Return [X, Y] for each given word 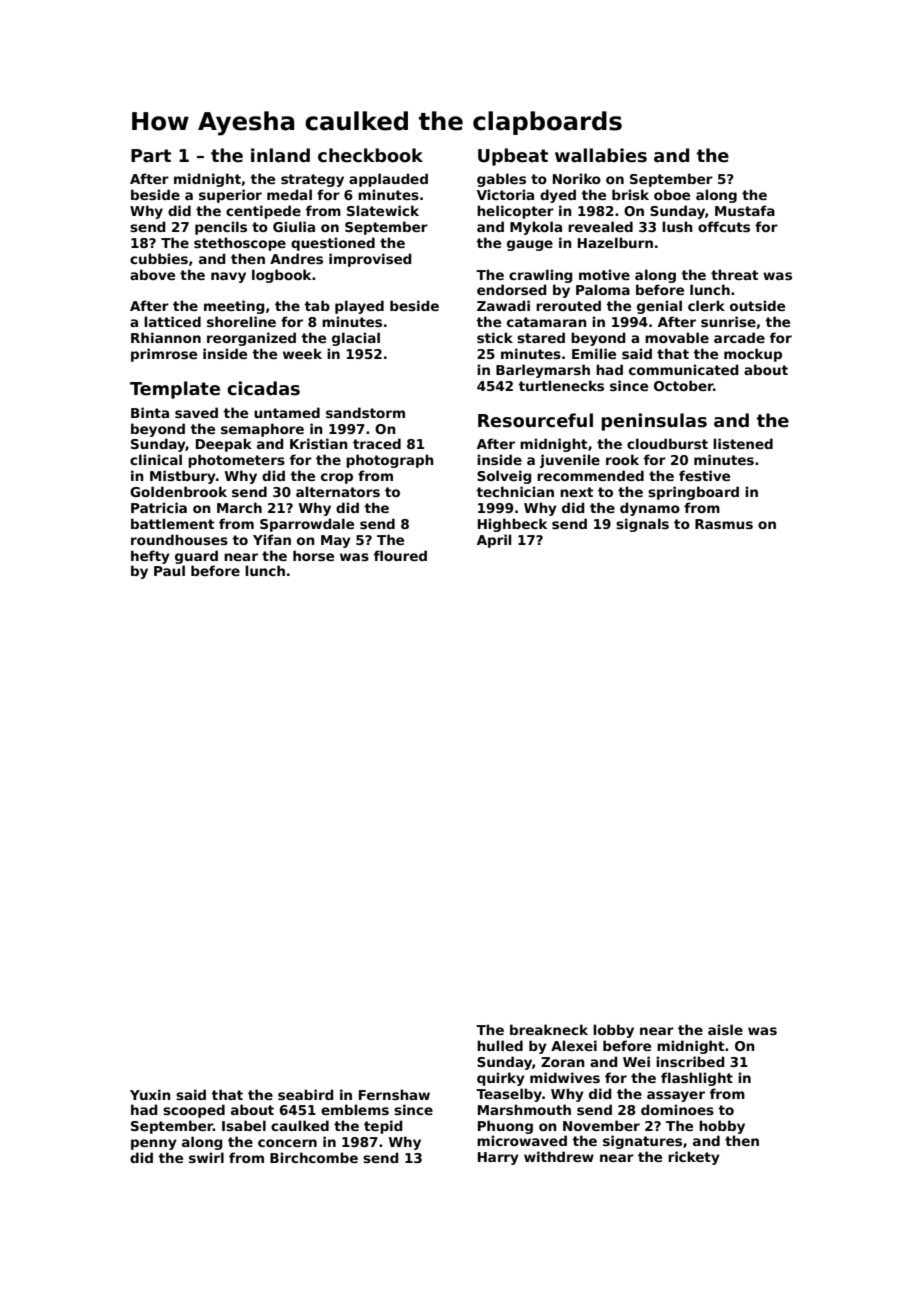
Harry [498, 1158]
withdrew [559, 1156]
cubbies [159, 258]
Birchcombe [314, 1157]
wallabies [601, 155]
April [494, 541]
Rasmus [724, 524]
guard [196, 557]
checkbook [370, 155]
